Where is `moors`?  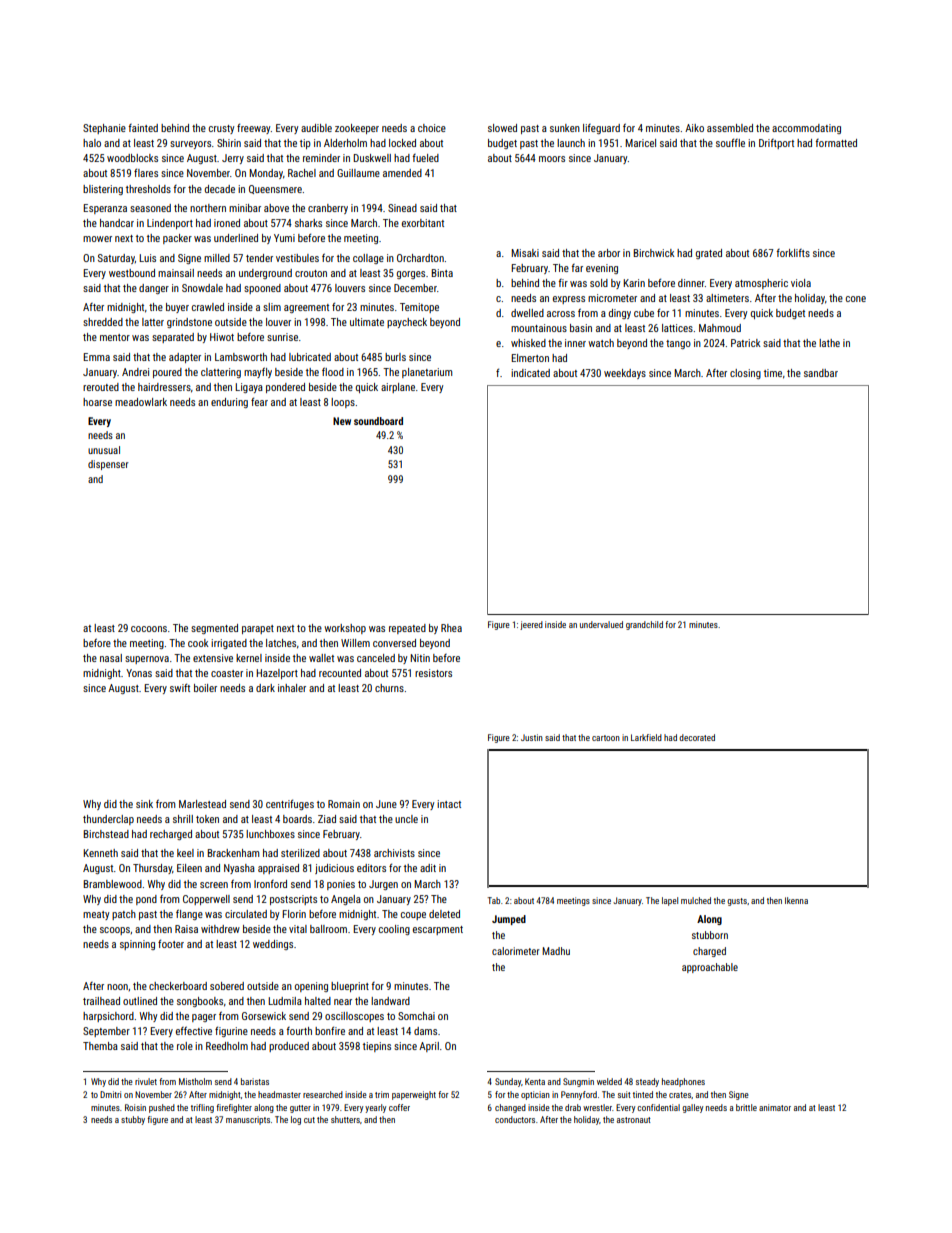
moors is located at coordinates (552, 159).
